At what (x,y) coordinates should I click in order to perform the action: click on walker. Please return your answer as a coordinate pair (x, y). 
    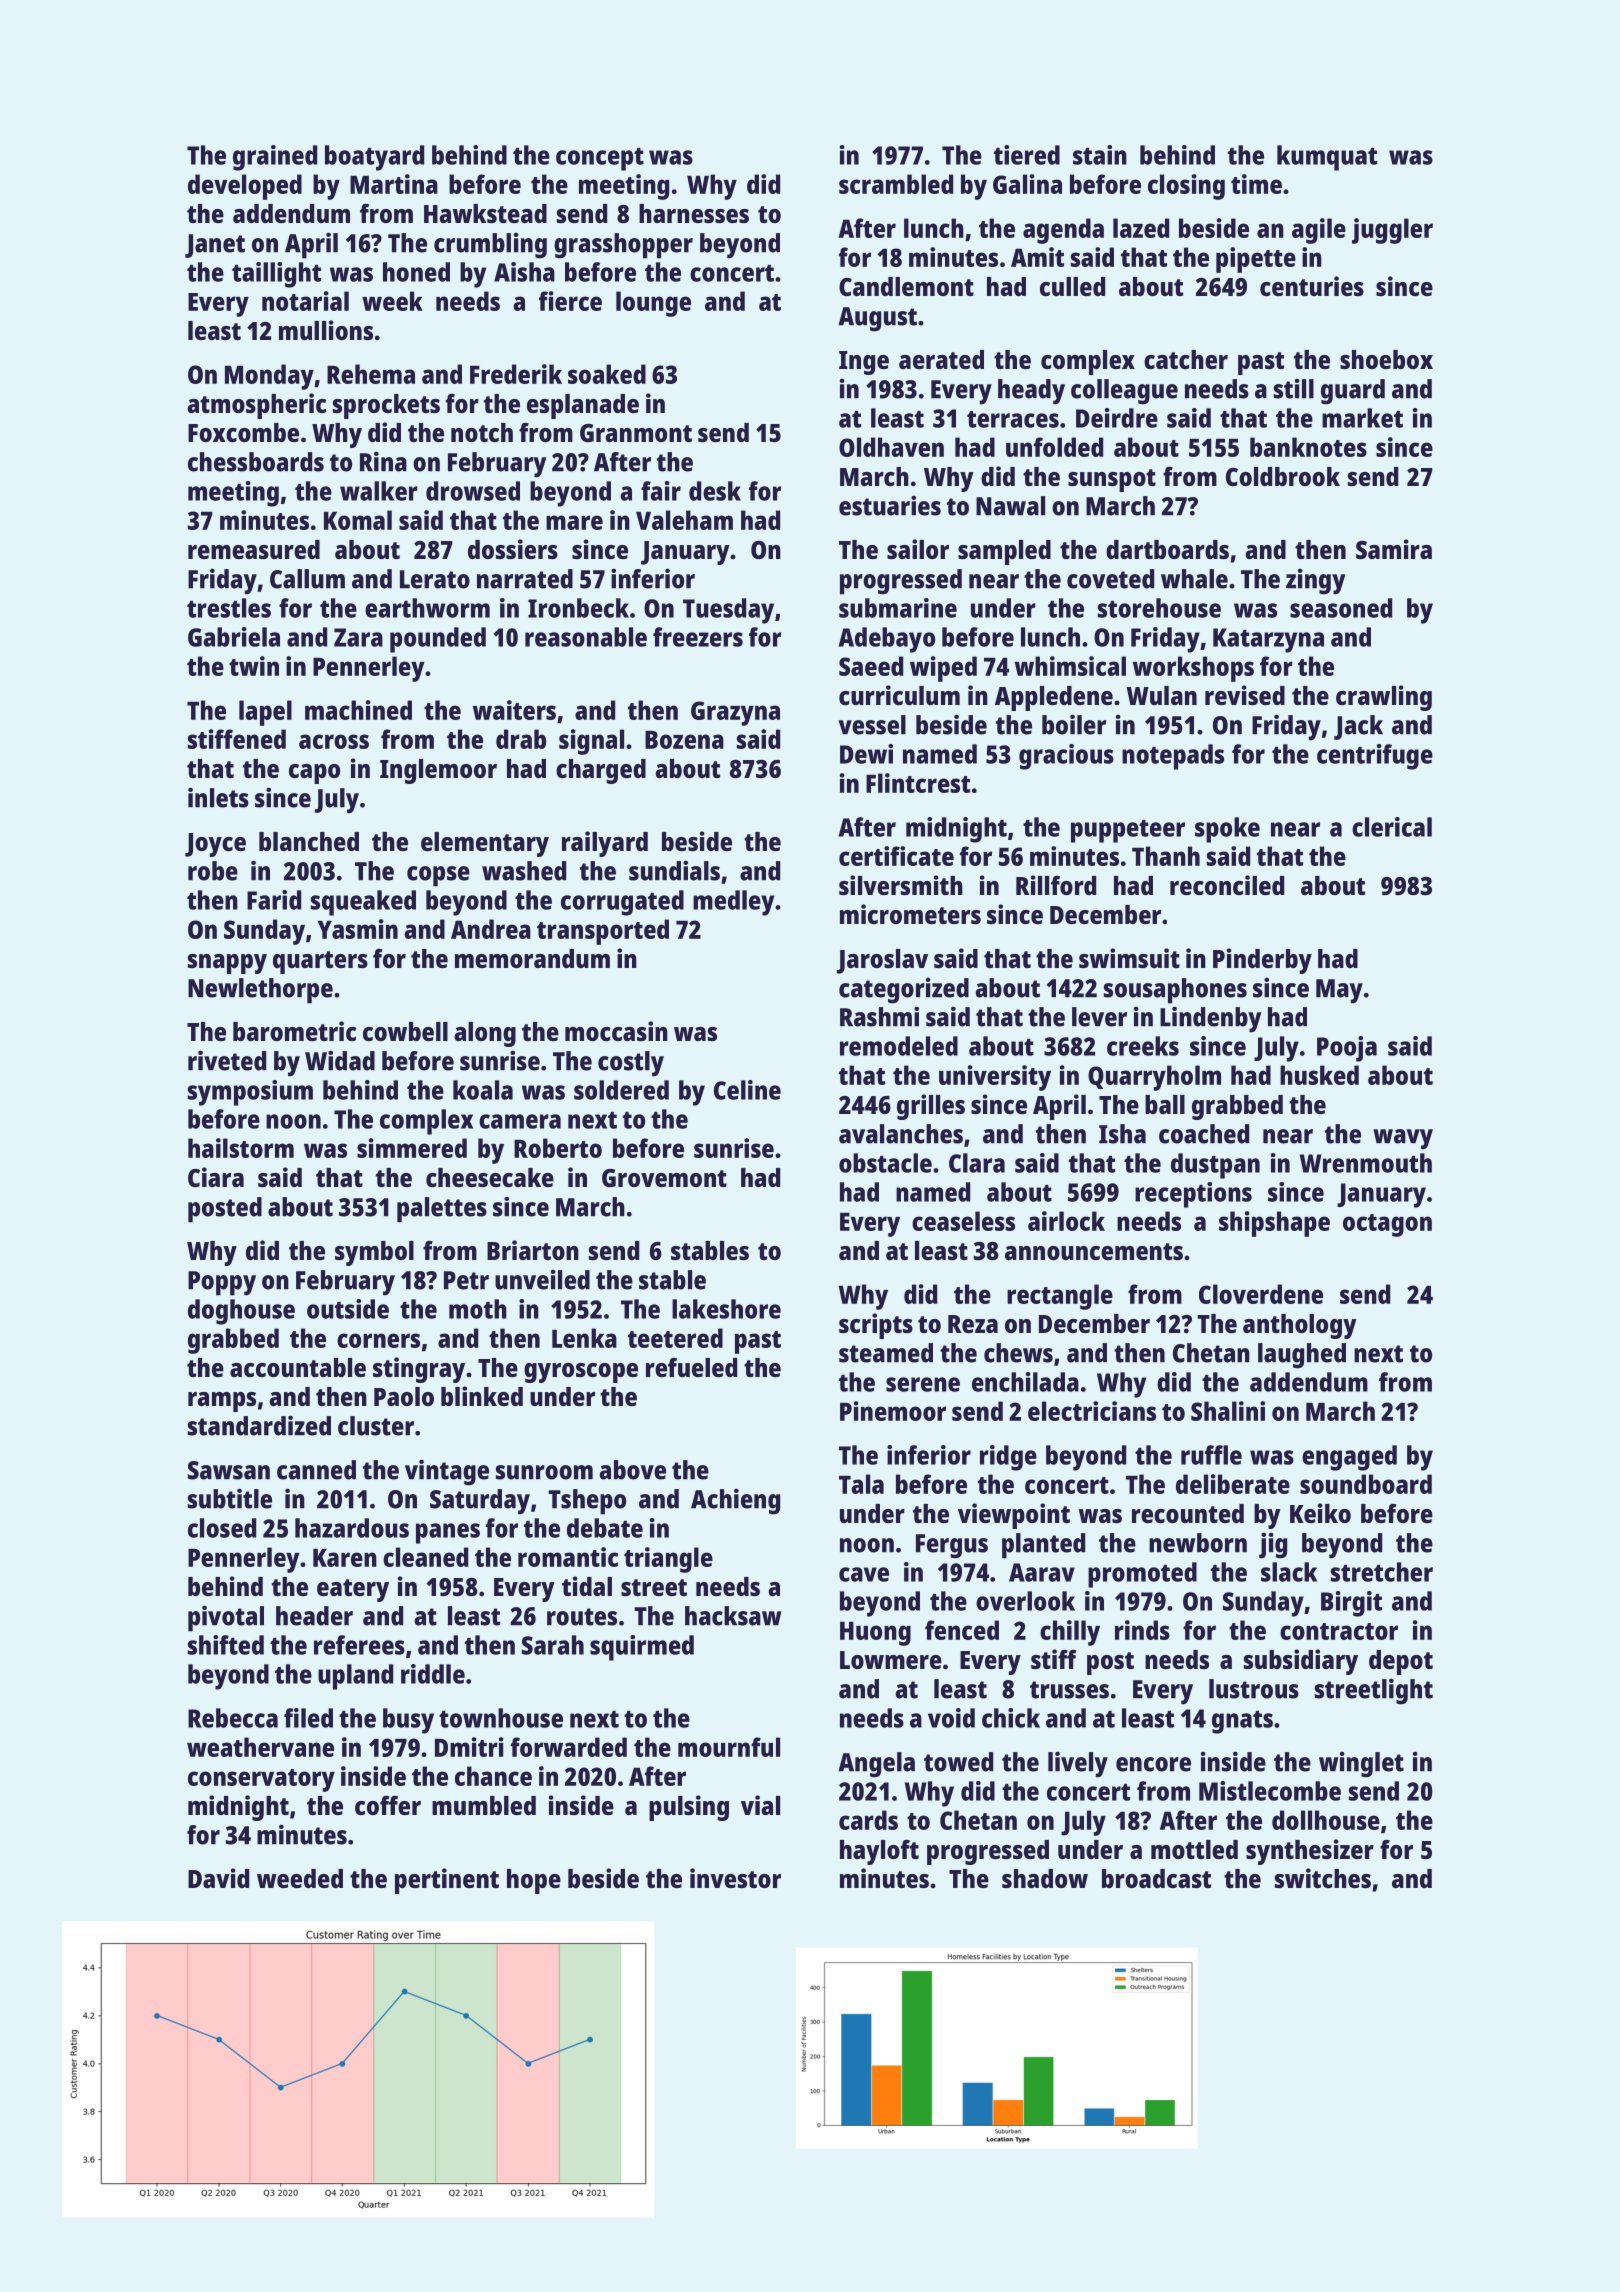
    Looking at the image, I should click on (379, 491).
